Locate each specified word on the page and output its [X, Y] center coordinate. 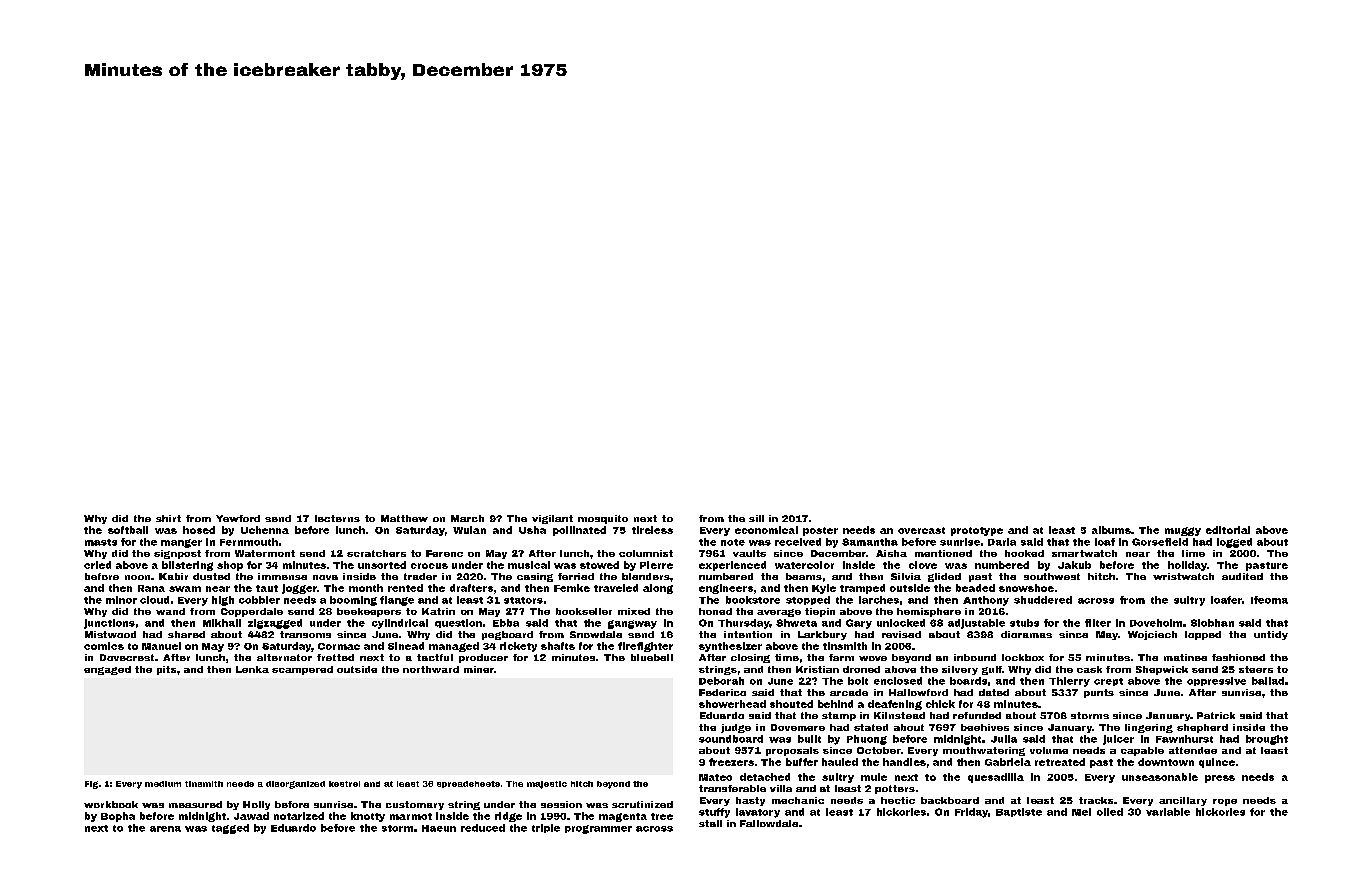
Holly [256, 805]
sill [756, 518]
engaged [107, 670]
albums [1111, 530]
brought [1267, 740]
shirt [168, 518]
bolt [858, 681]
